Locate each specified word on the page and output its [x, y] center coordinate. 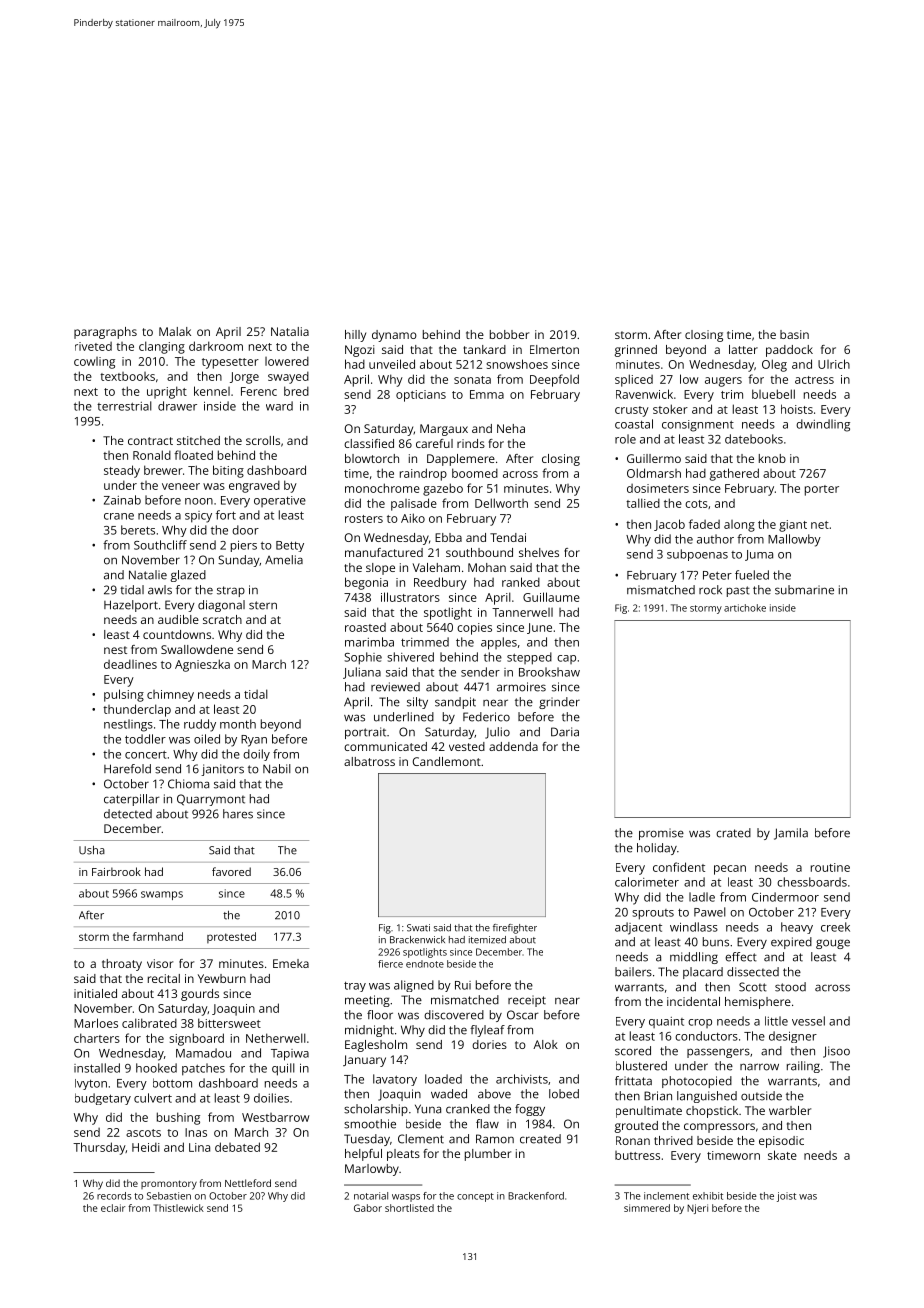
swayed [288, 377]
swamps [162, 895]
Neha [511, 428]
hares [238, 814]
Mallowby [794, 540]
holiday [657, 849]
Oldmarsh [654, 473]
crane [119, 516]
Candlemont [447, 761]
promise [661, 834]
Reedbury [440, 583]
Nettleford [248, 1183]
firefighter [515, 929]
